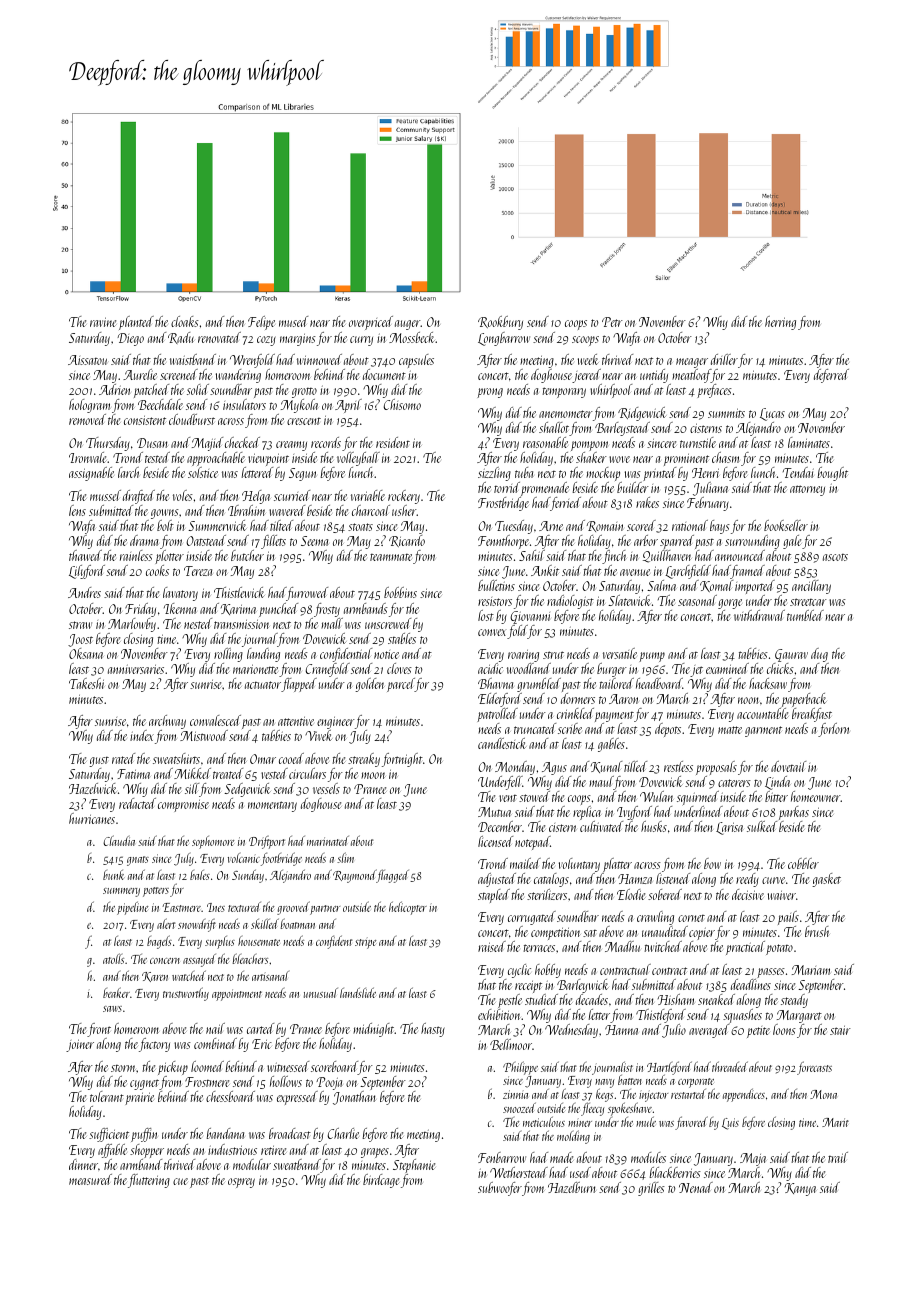 This document has height=1308, width=924. Describe the element at coordinates (176, 758) in the document. I see `sweatshirts` at that location.
